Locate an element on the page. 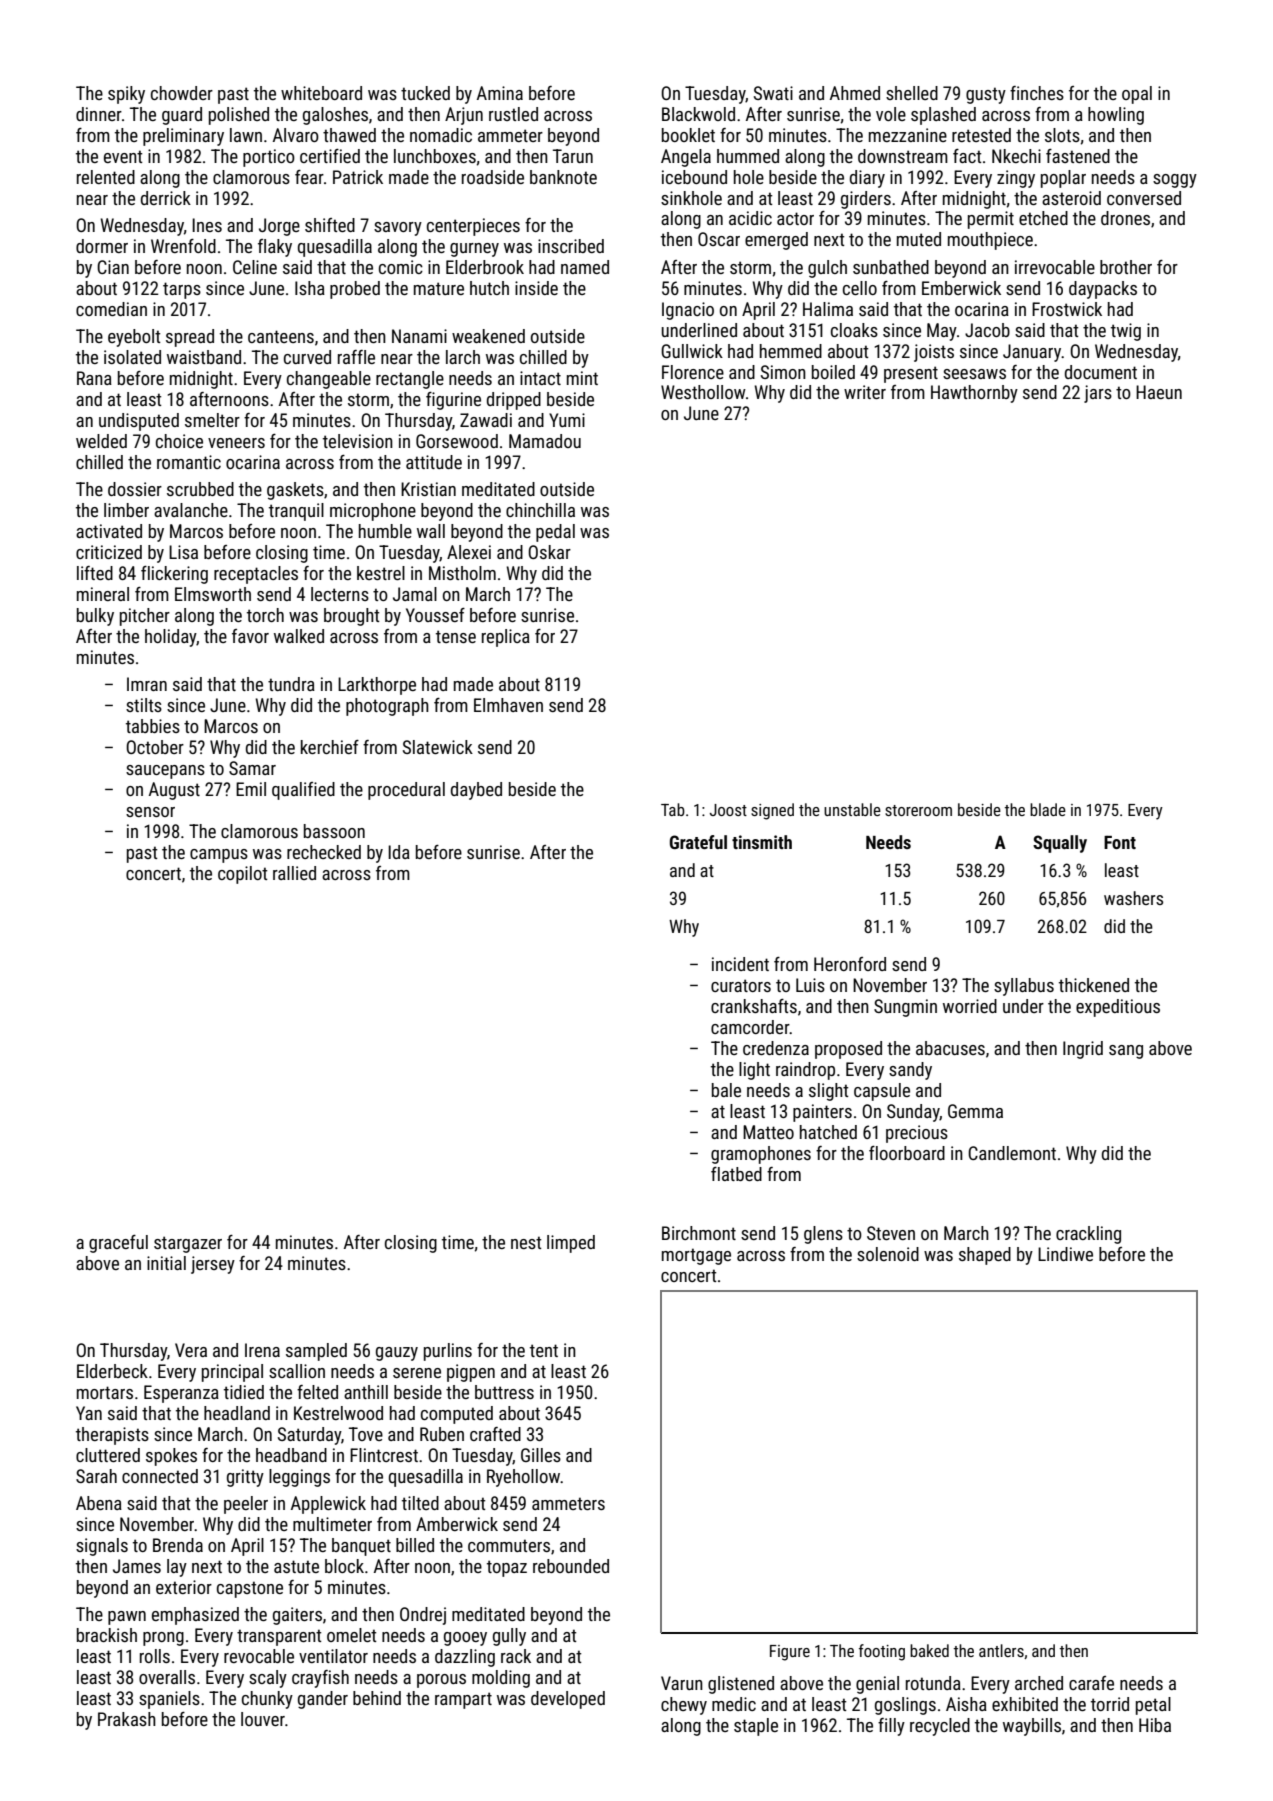 The width and height of the document is (1273, 1801). present is located at coordinates (911, 374).
